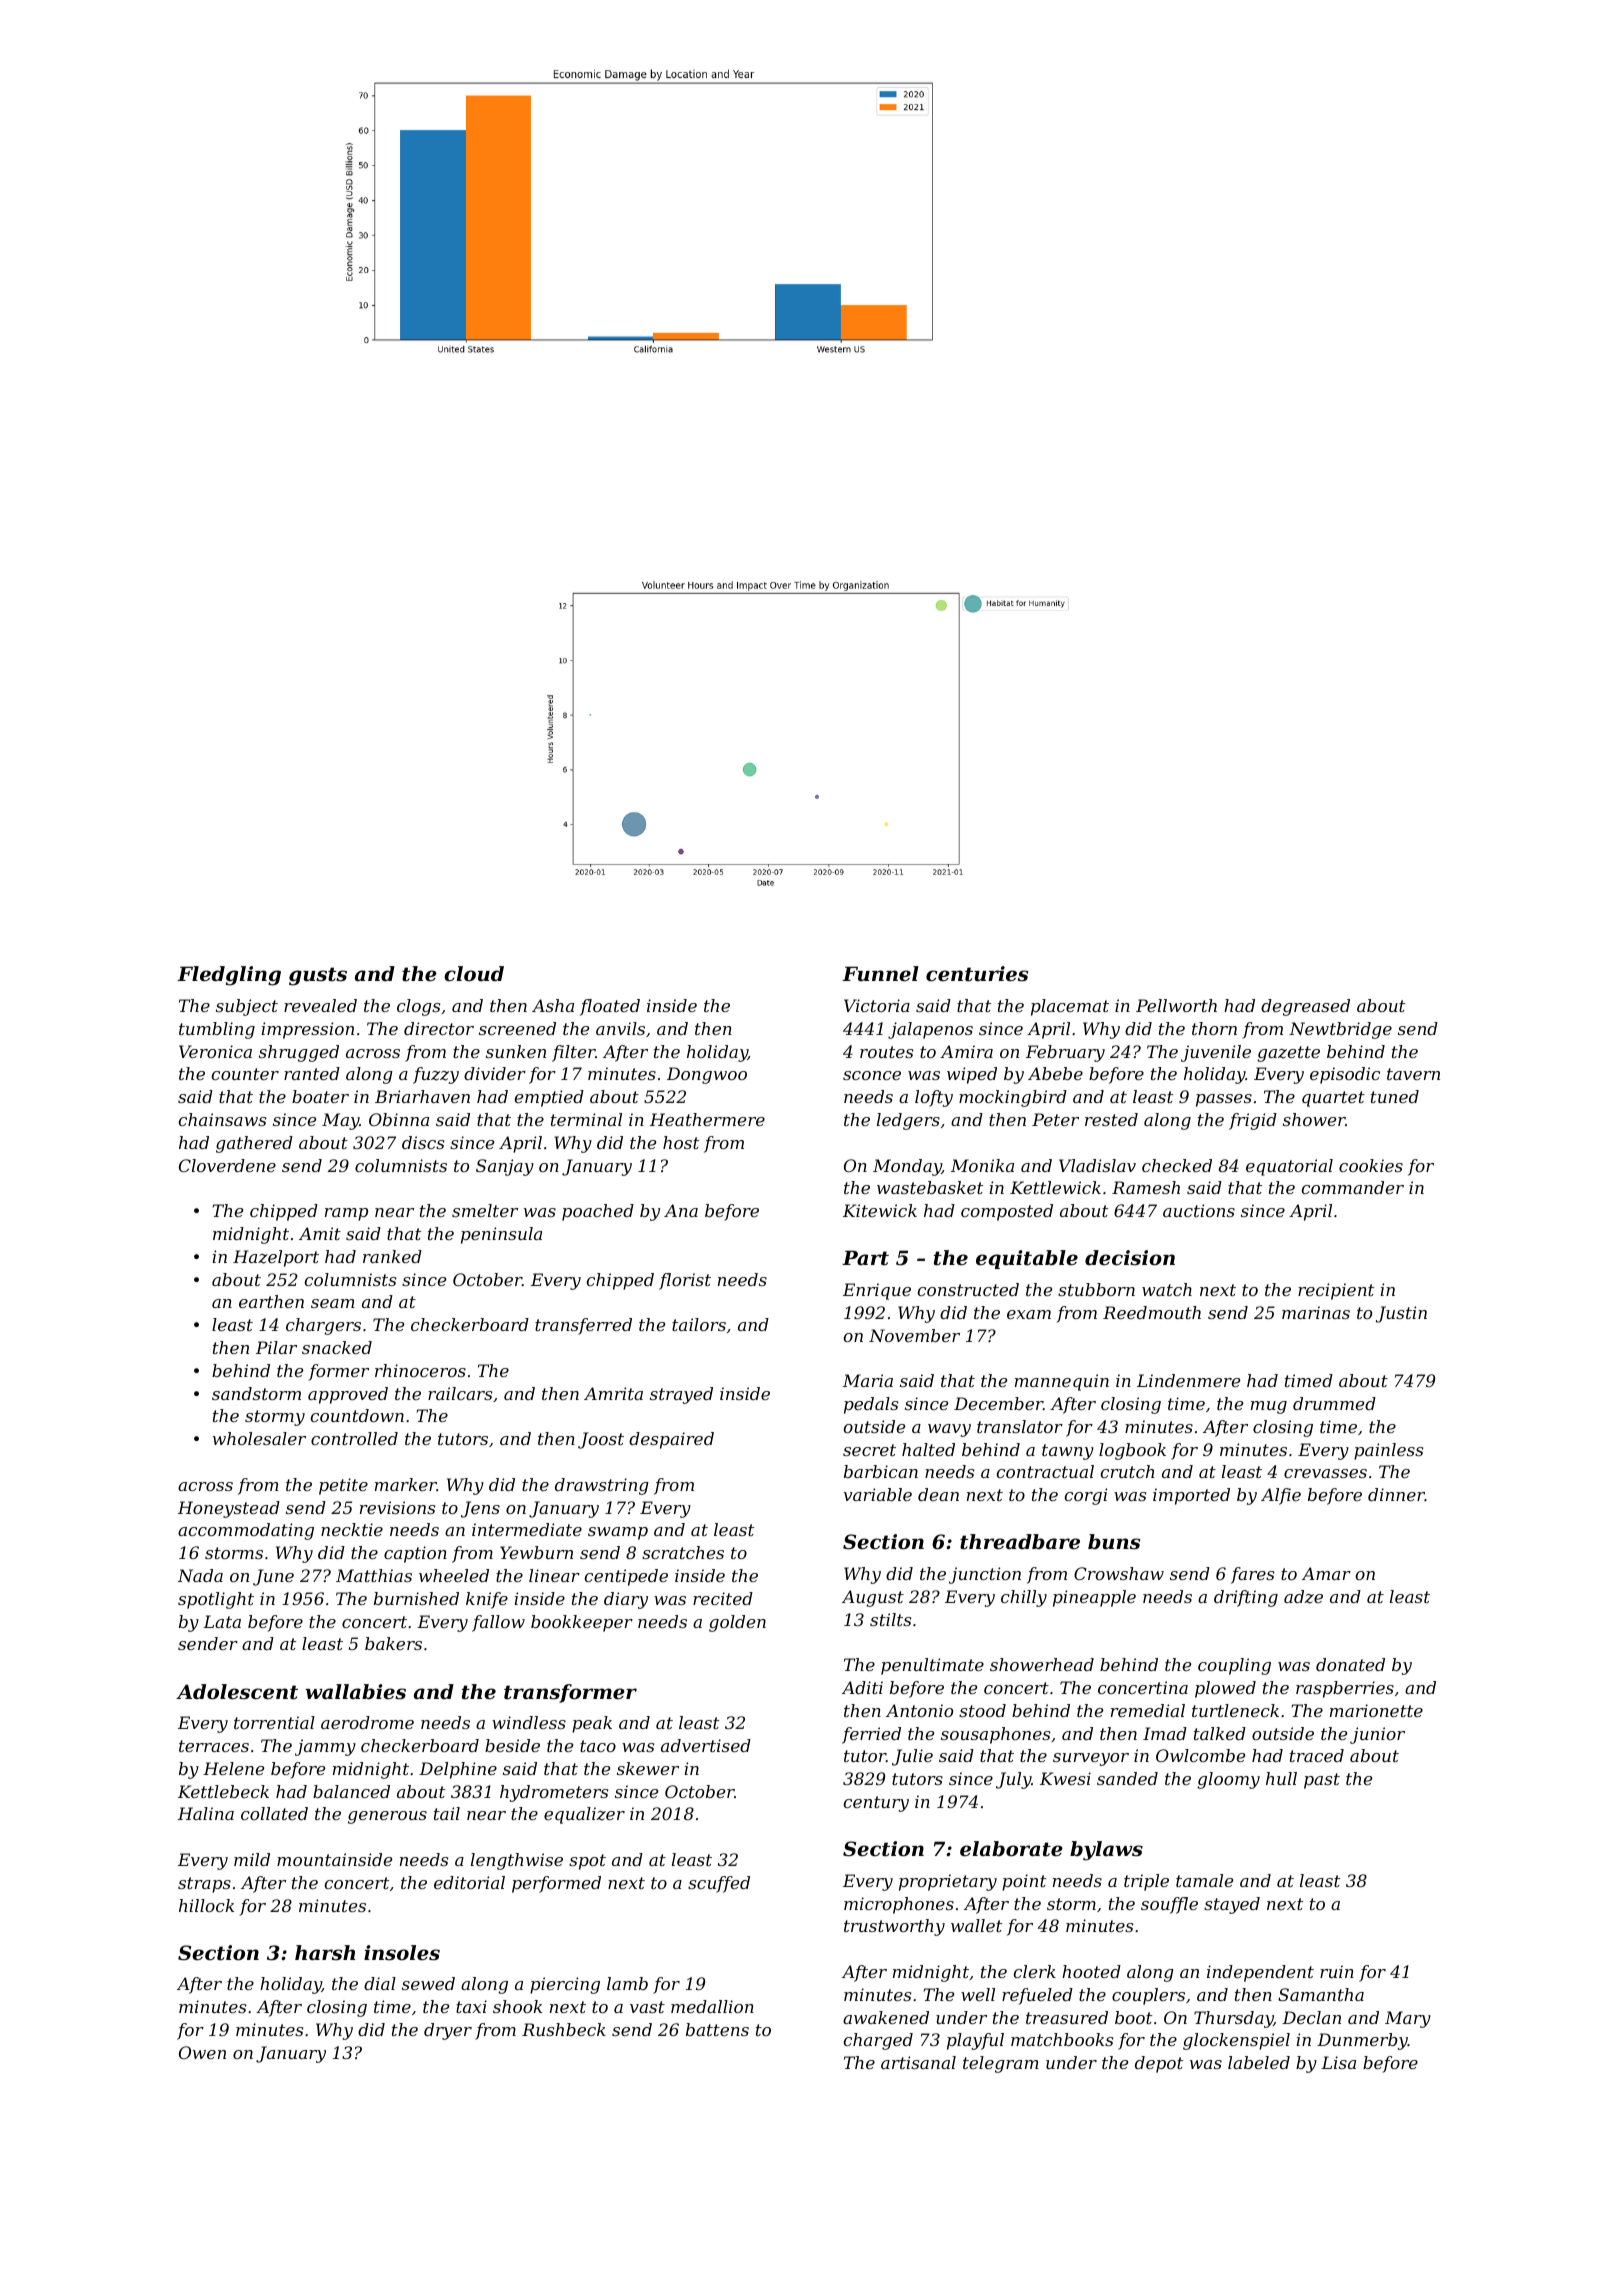  Describe the element at coordinates (627, 1983) in the screenshot. I see `lamb` at that location.
